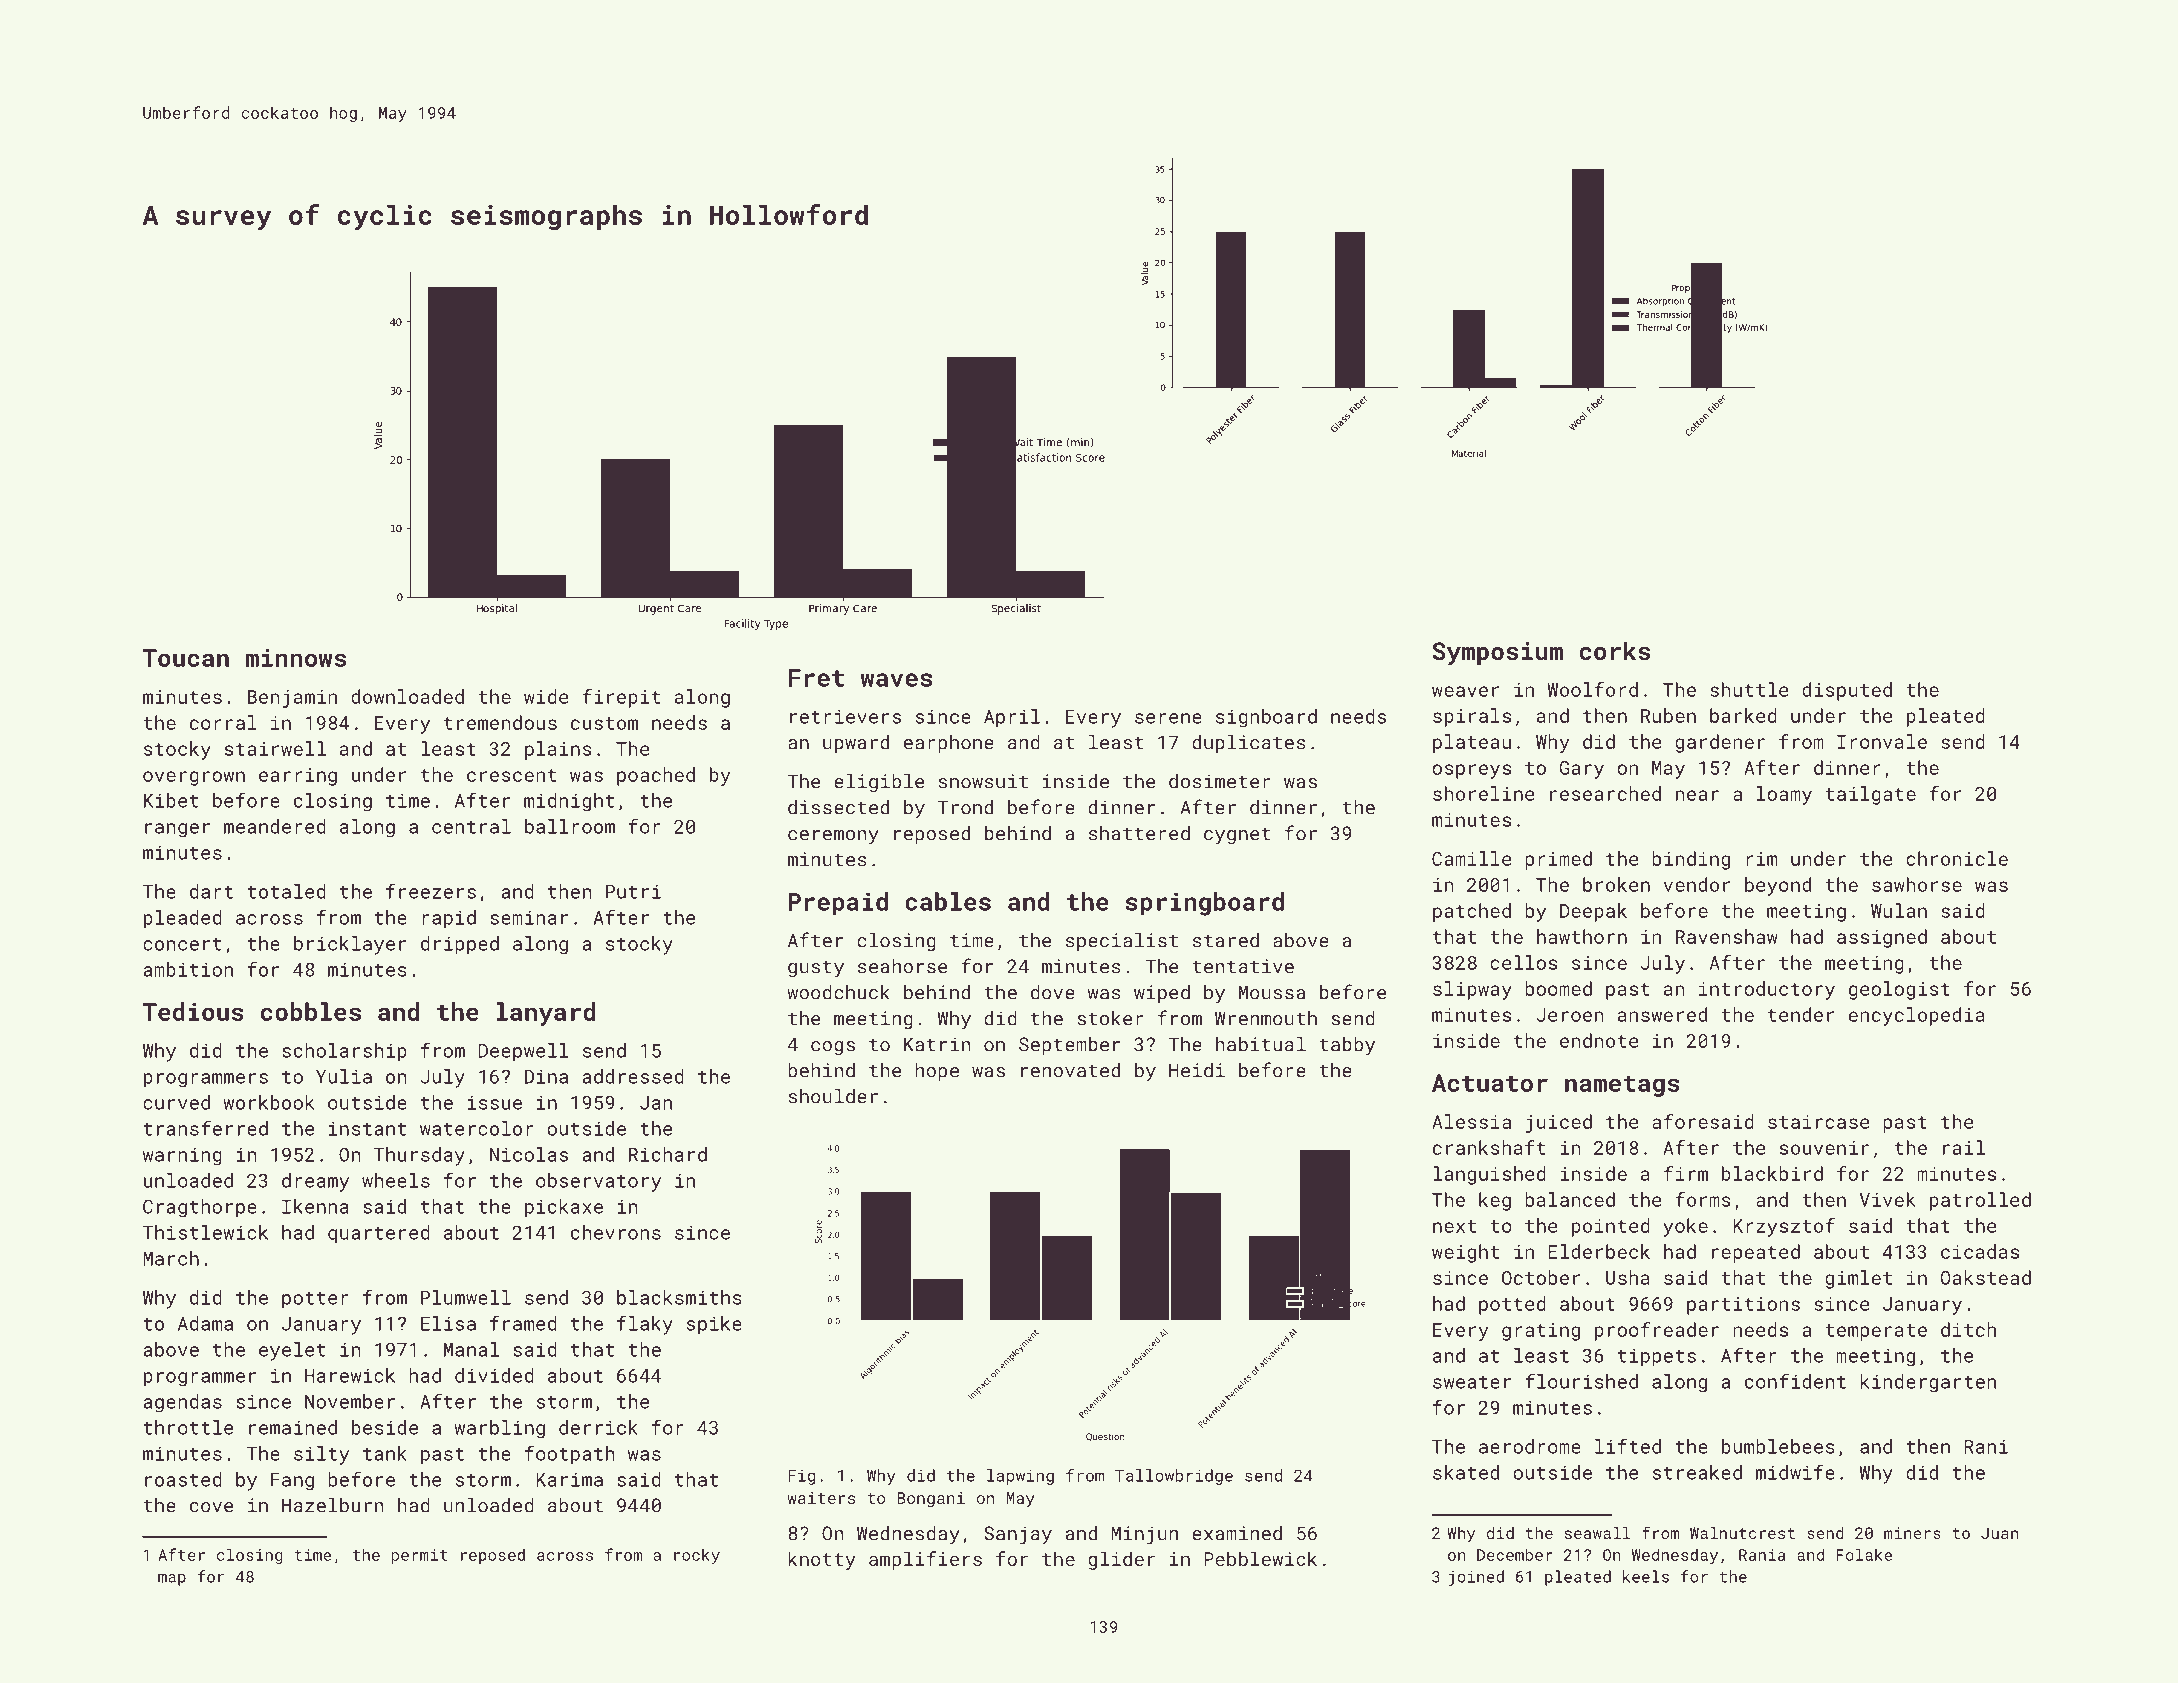  I want to click on Ikenna, so click(315, 1206).
